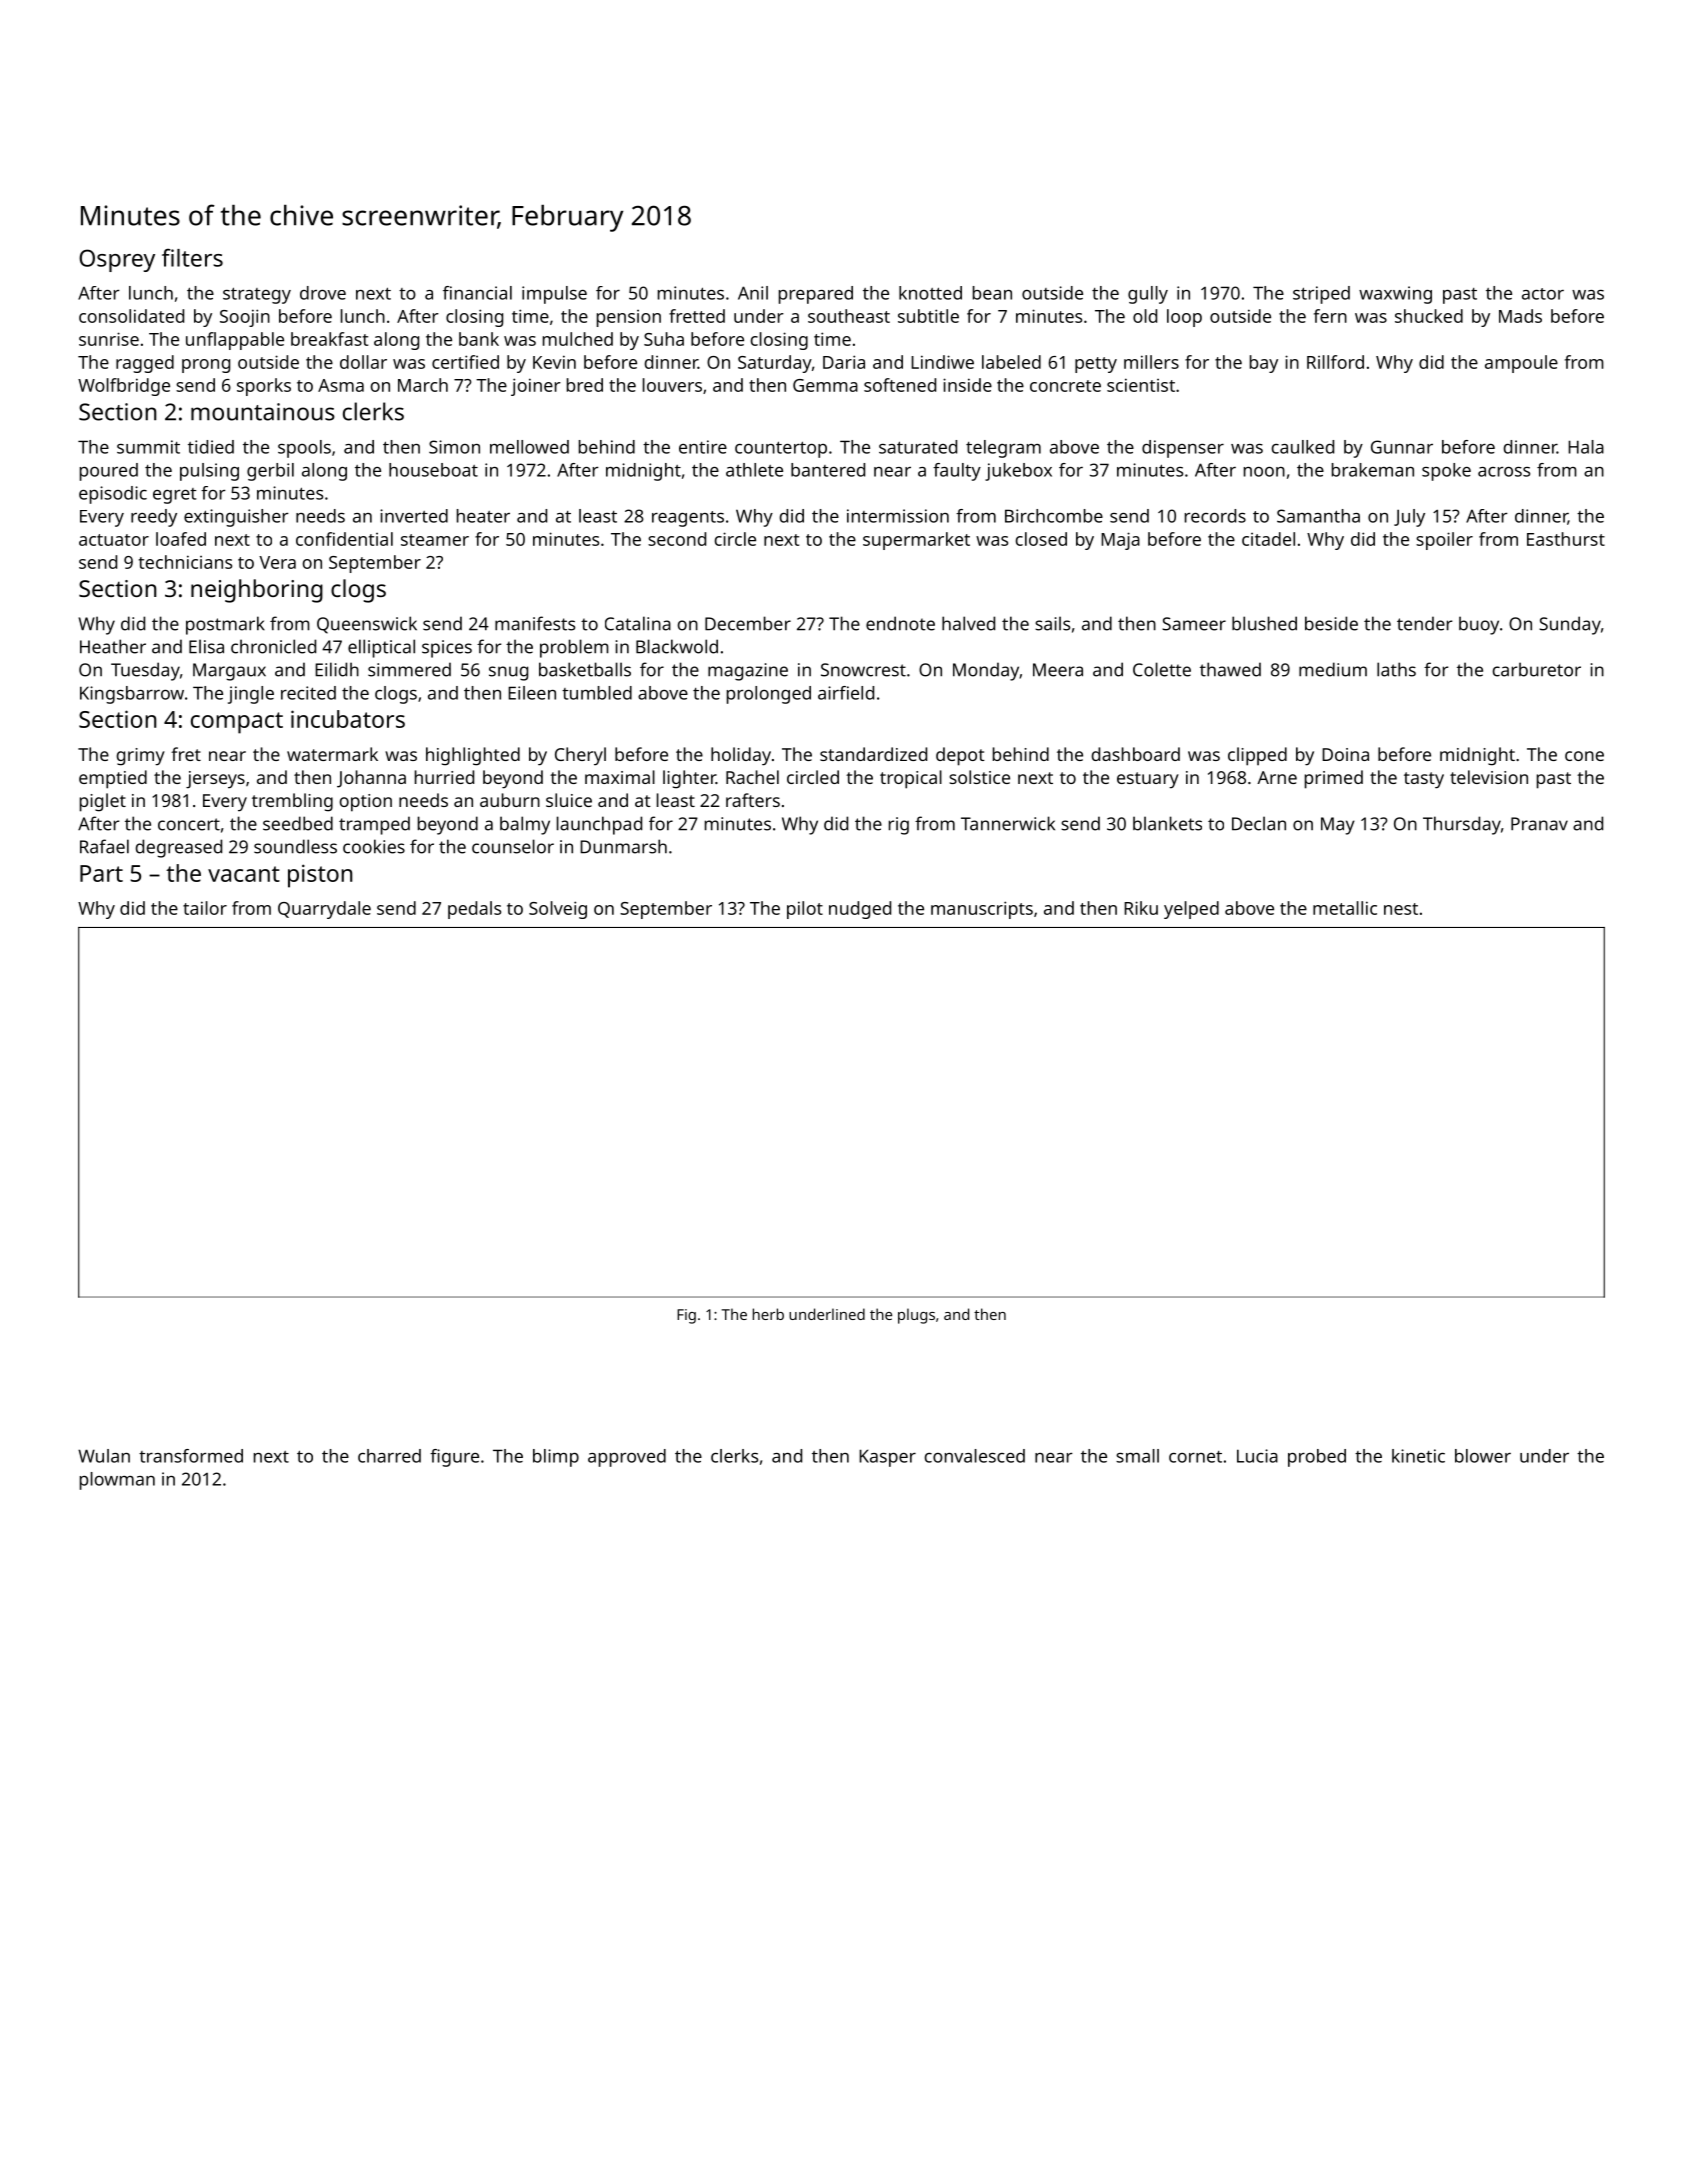 The image size is (1683, 2178). Describe the element at coordinates (101, 873) in the screenshot. I see `Part` at that location.
